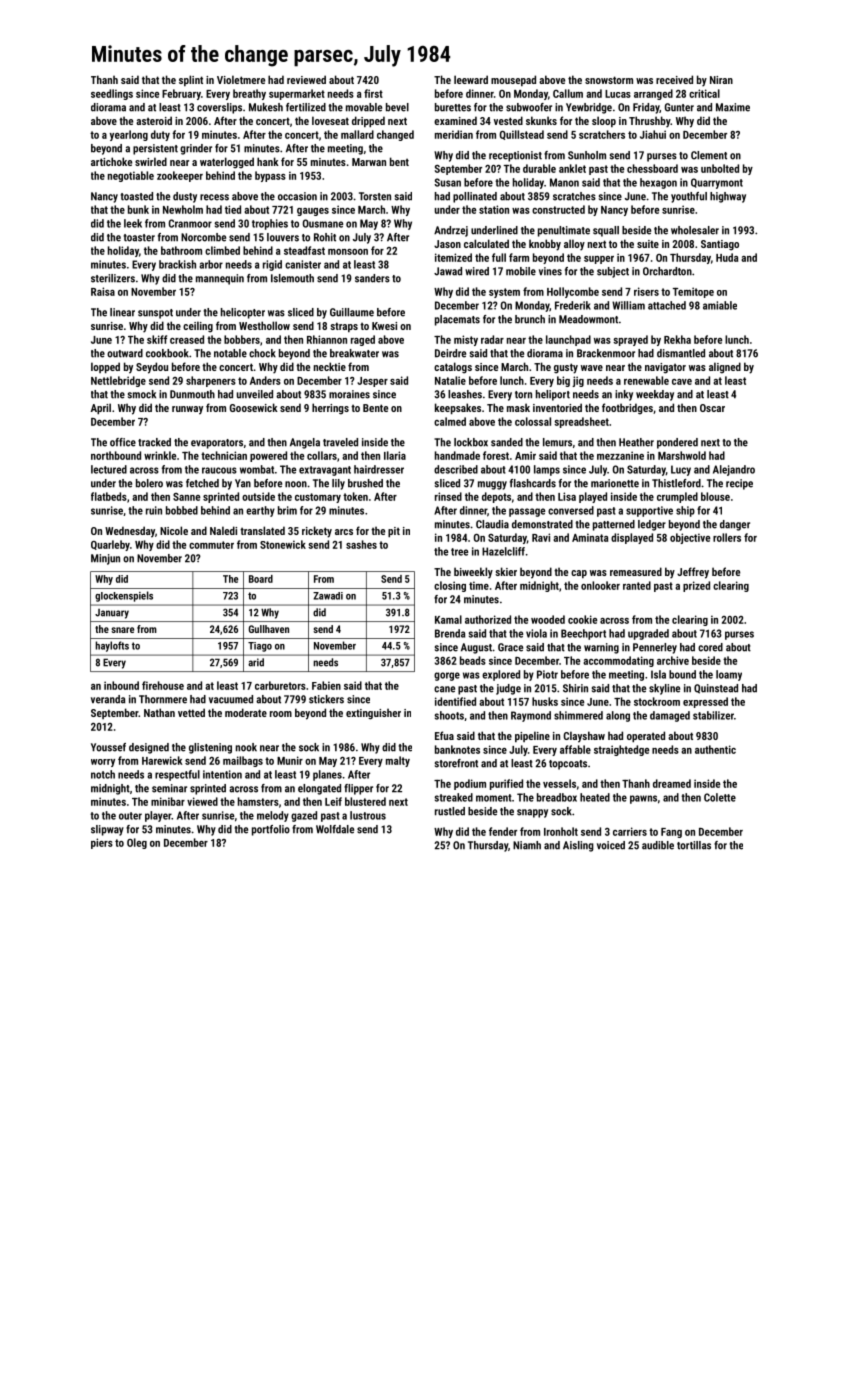 This screenshot has height=1400, width=849. Describe the element at coordinates (112, 94) in the screenshot. I see `seedlings` at that location.
